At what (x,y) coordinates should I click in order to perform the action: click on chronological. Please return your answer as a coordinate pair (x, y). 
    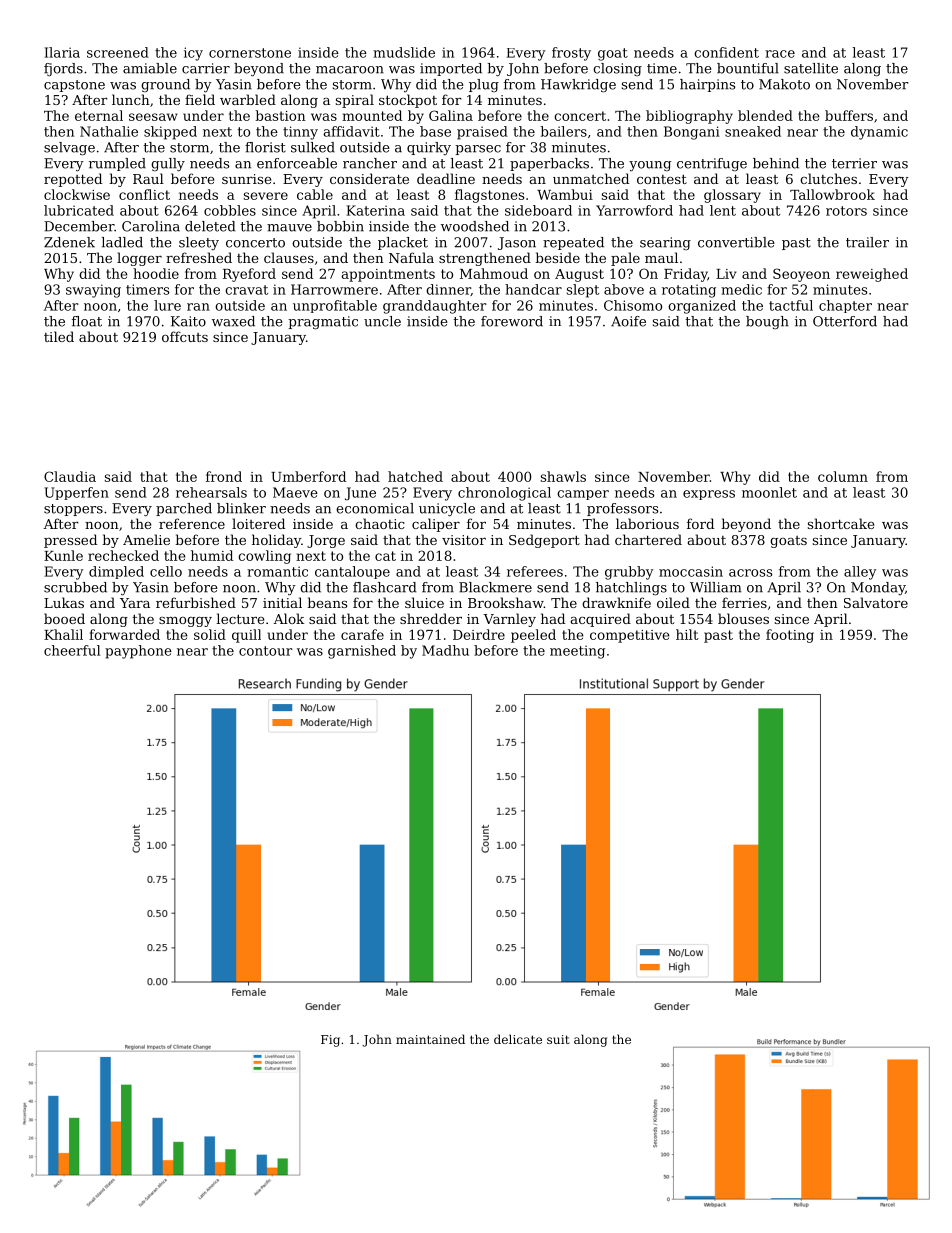
    Looking at the image, I should click on (504, 494).
